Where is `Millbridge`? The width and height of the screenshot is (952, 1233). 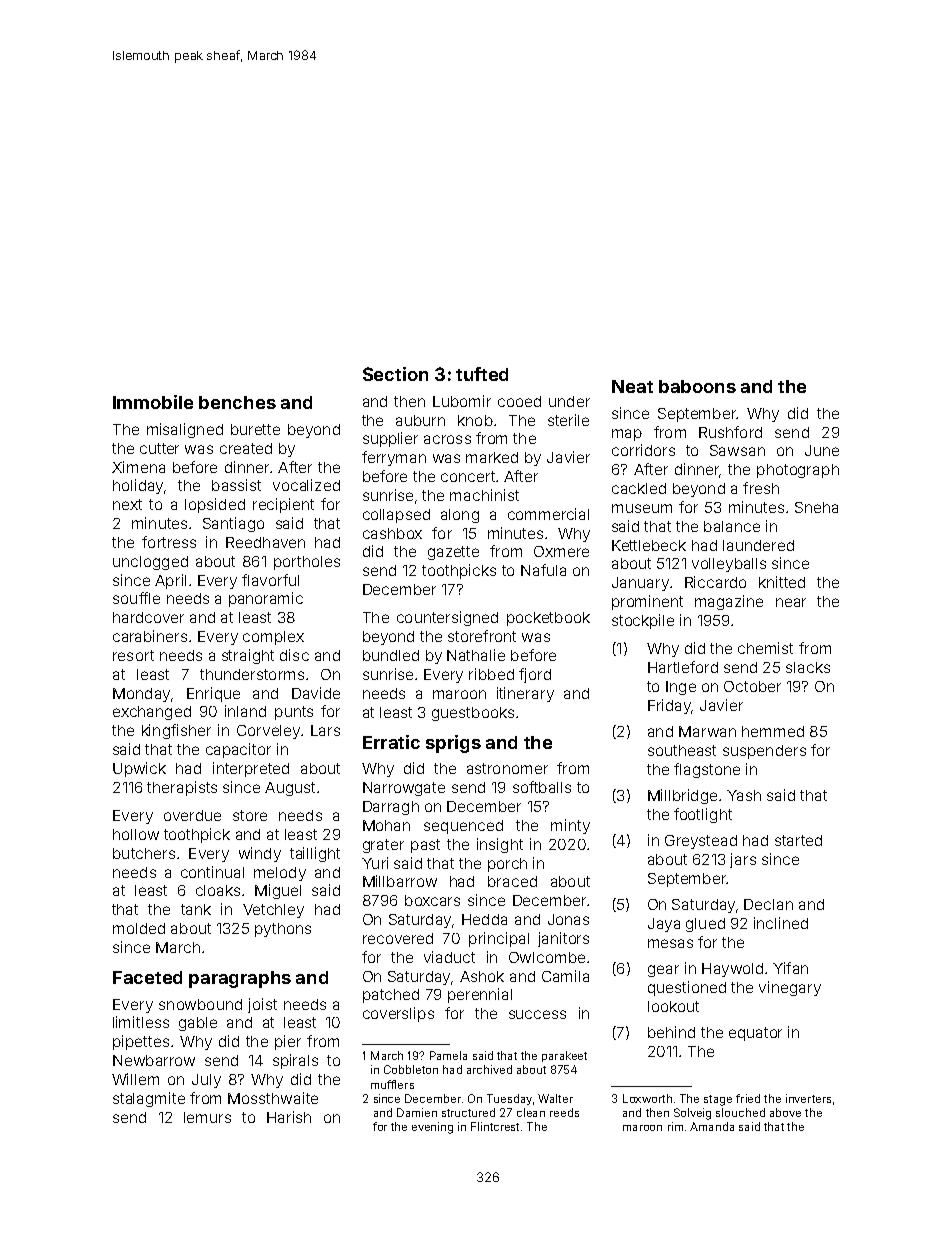 Millbridge is located at coordinates (682, 796).
